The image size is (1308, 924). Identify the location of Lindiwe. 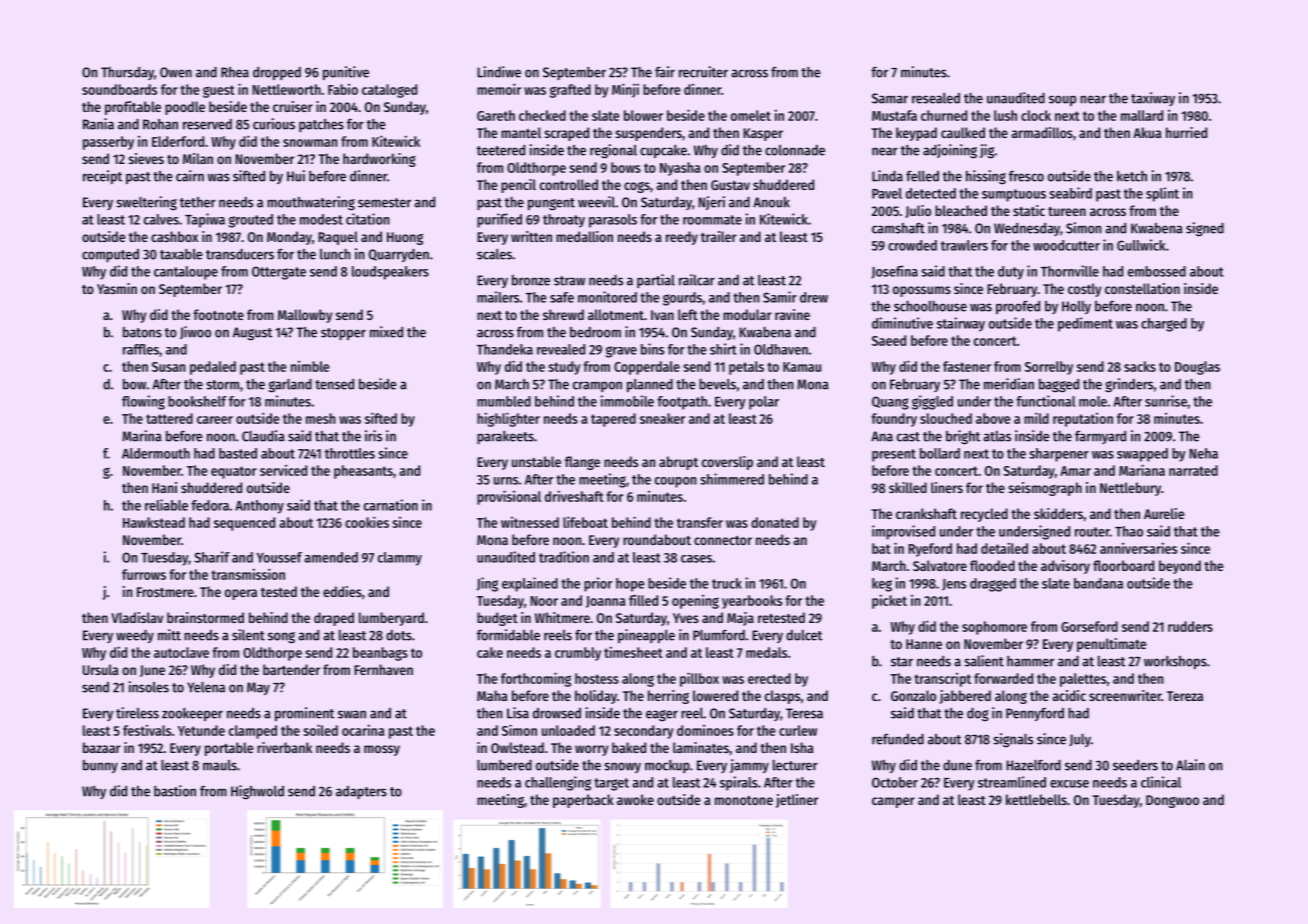
(499, 72).
